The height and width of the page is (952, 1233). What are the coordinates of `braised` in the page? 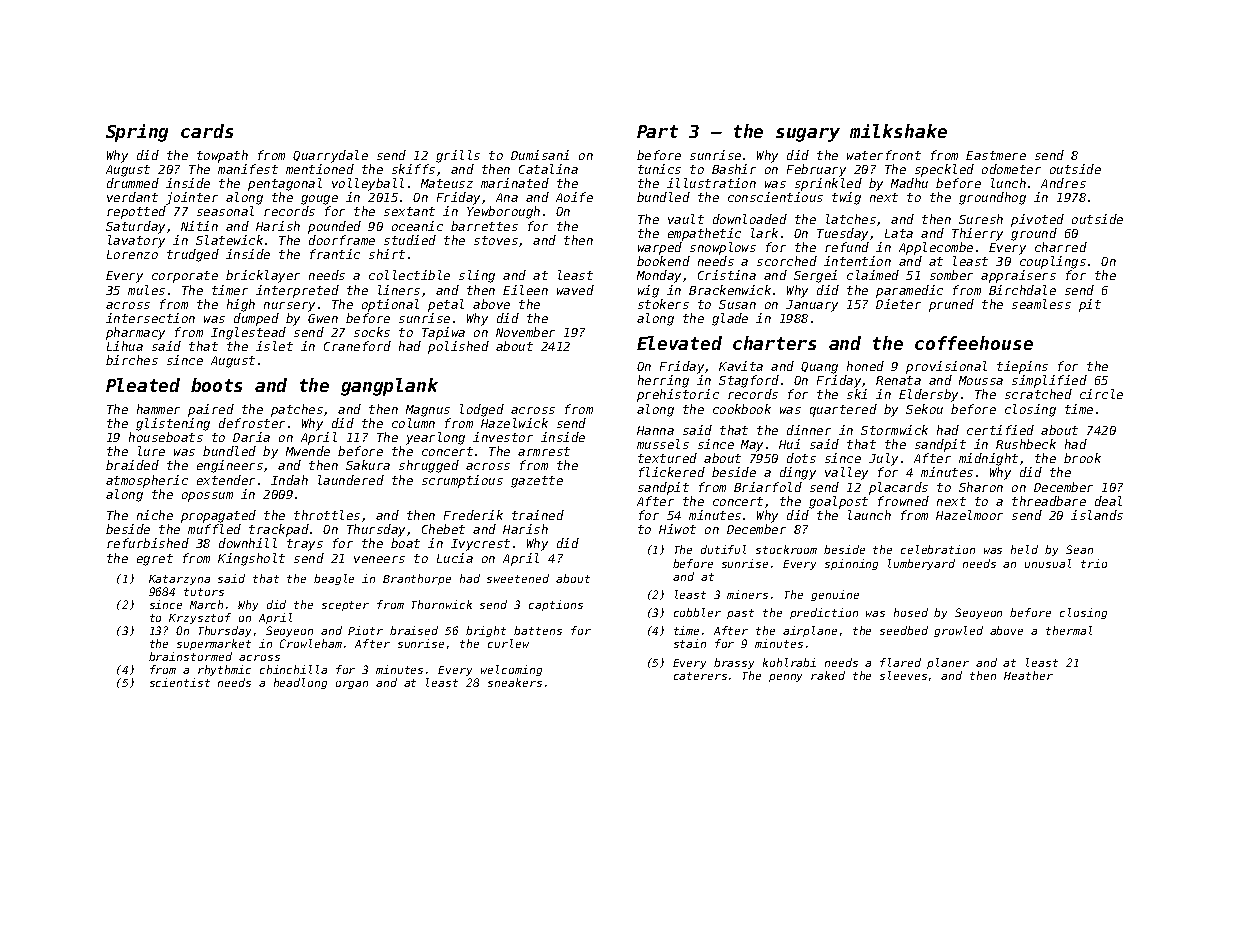 It's located at (414, 630).
